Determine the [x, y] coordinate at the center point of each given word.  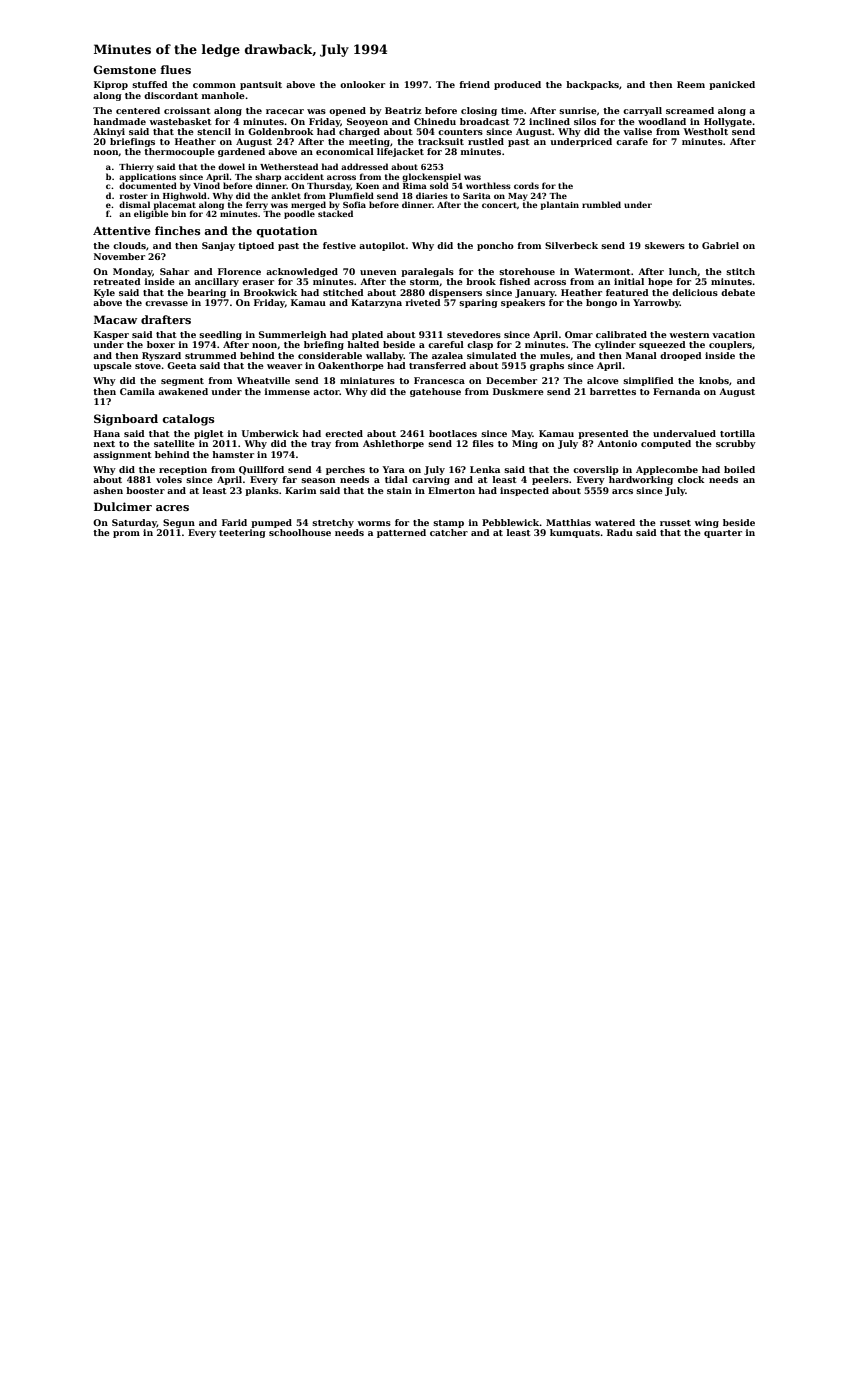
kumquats [575, 533]
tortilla [737, 433]
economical [345, 151]
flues [175, 69]
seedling [220, 335]
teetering [242, 533]
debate [738, 292]
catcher [449, 532]
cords [526, 185]
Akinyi [109, 132]
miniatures [367, 380]
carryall [642, 111]
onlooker [362, 84]
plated [367, 335]
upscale [112, 366]
